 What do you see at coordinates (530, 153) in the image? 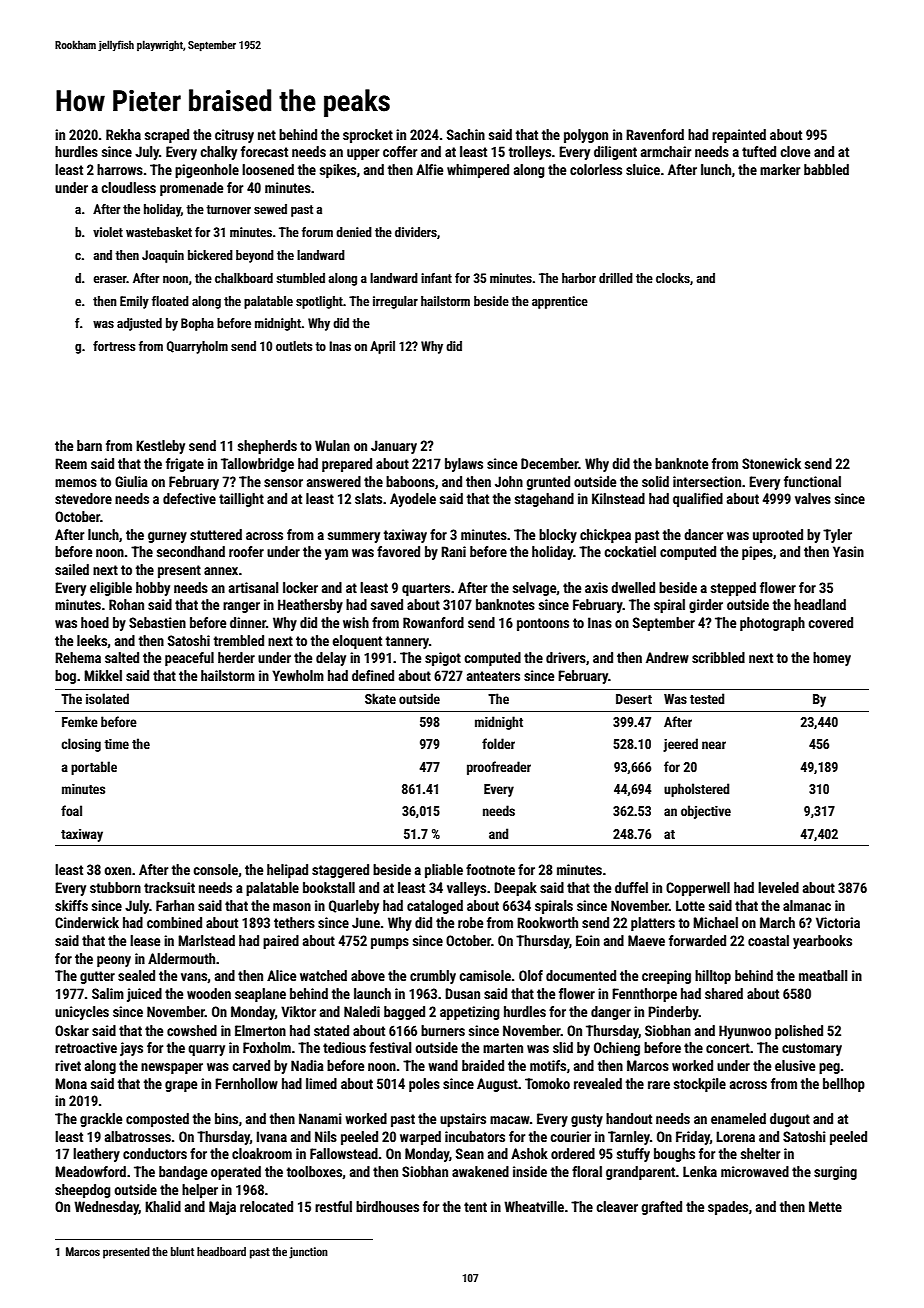
I see `trolleys` at bounding box center [530, 153].
